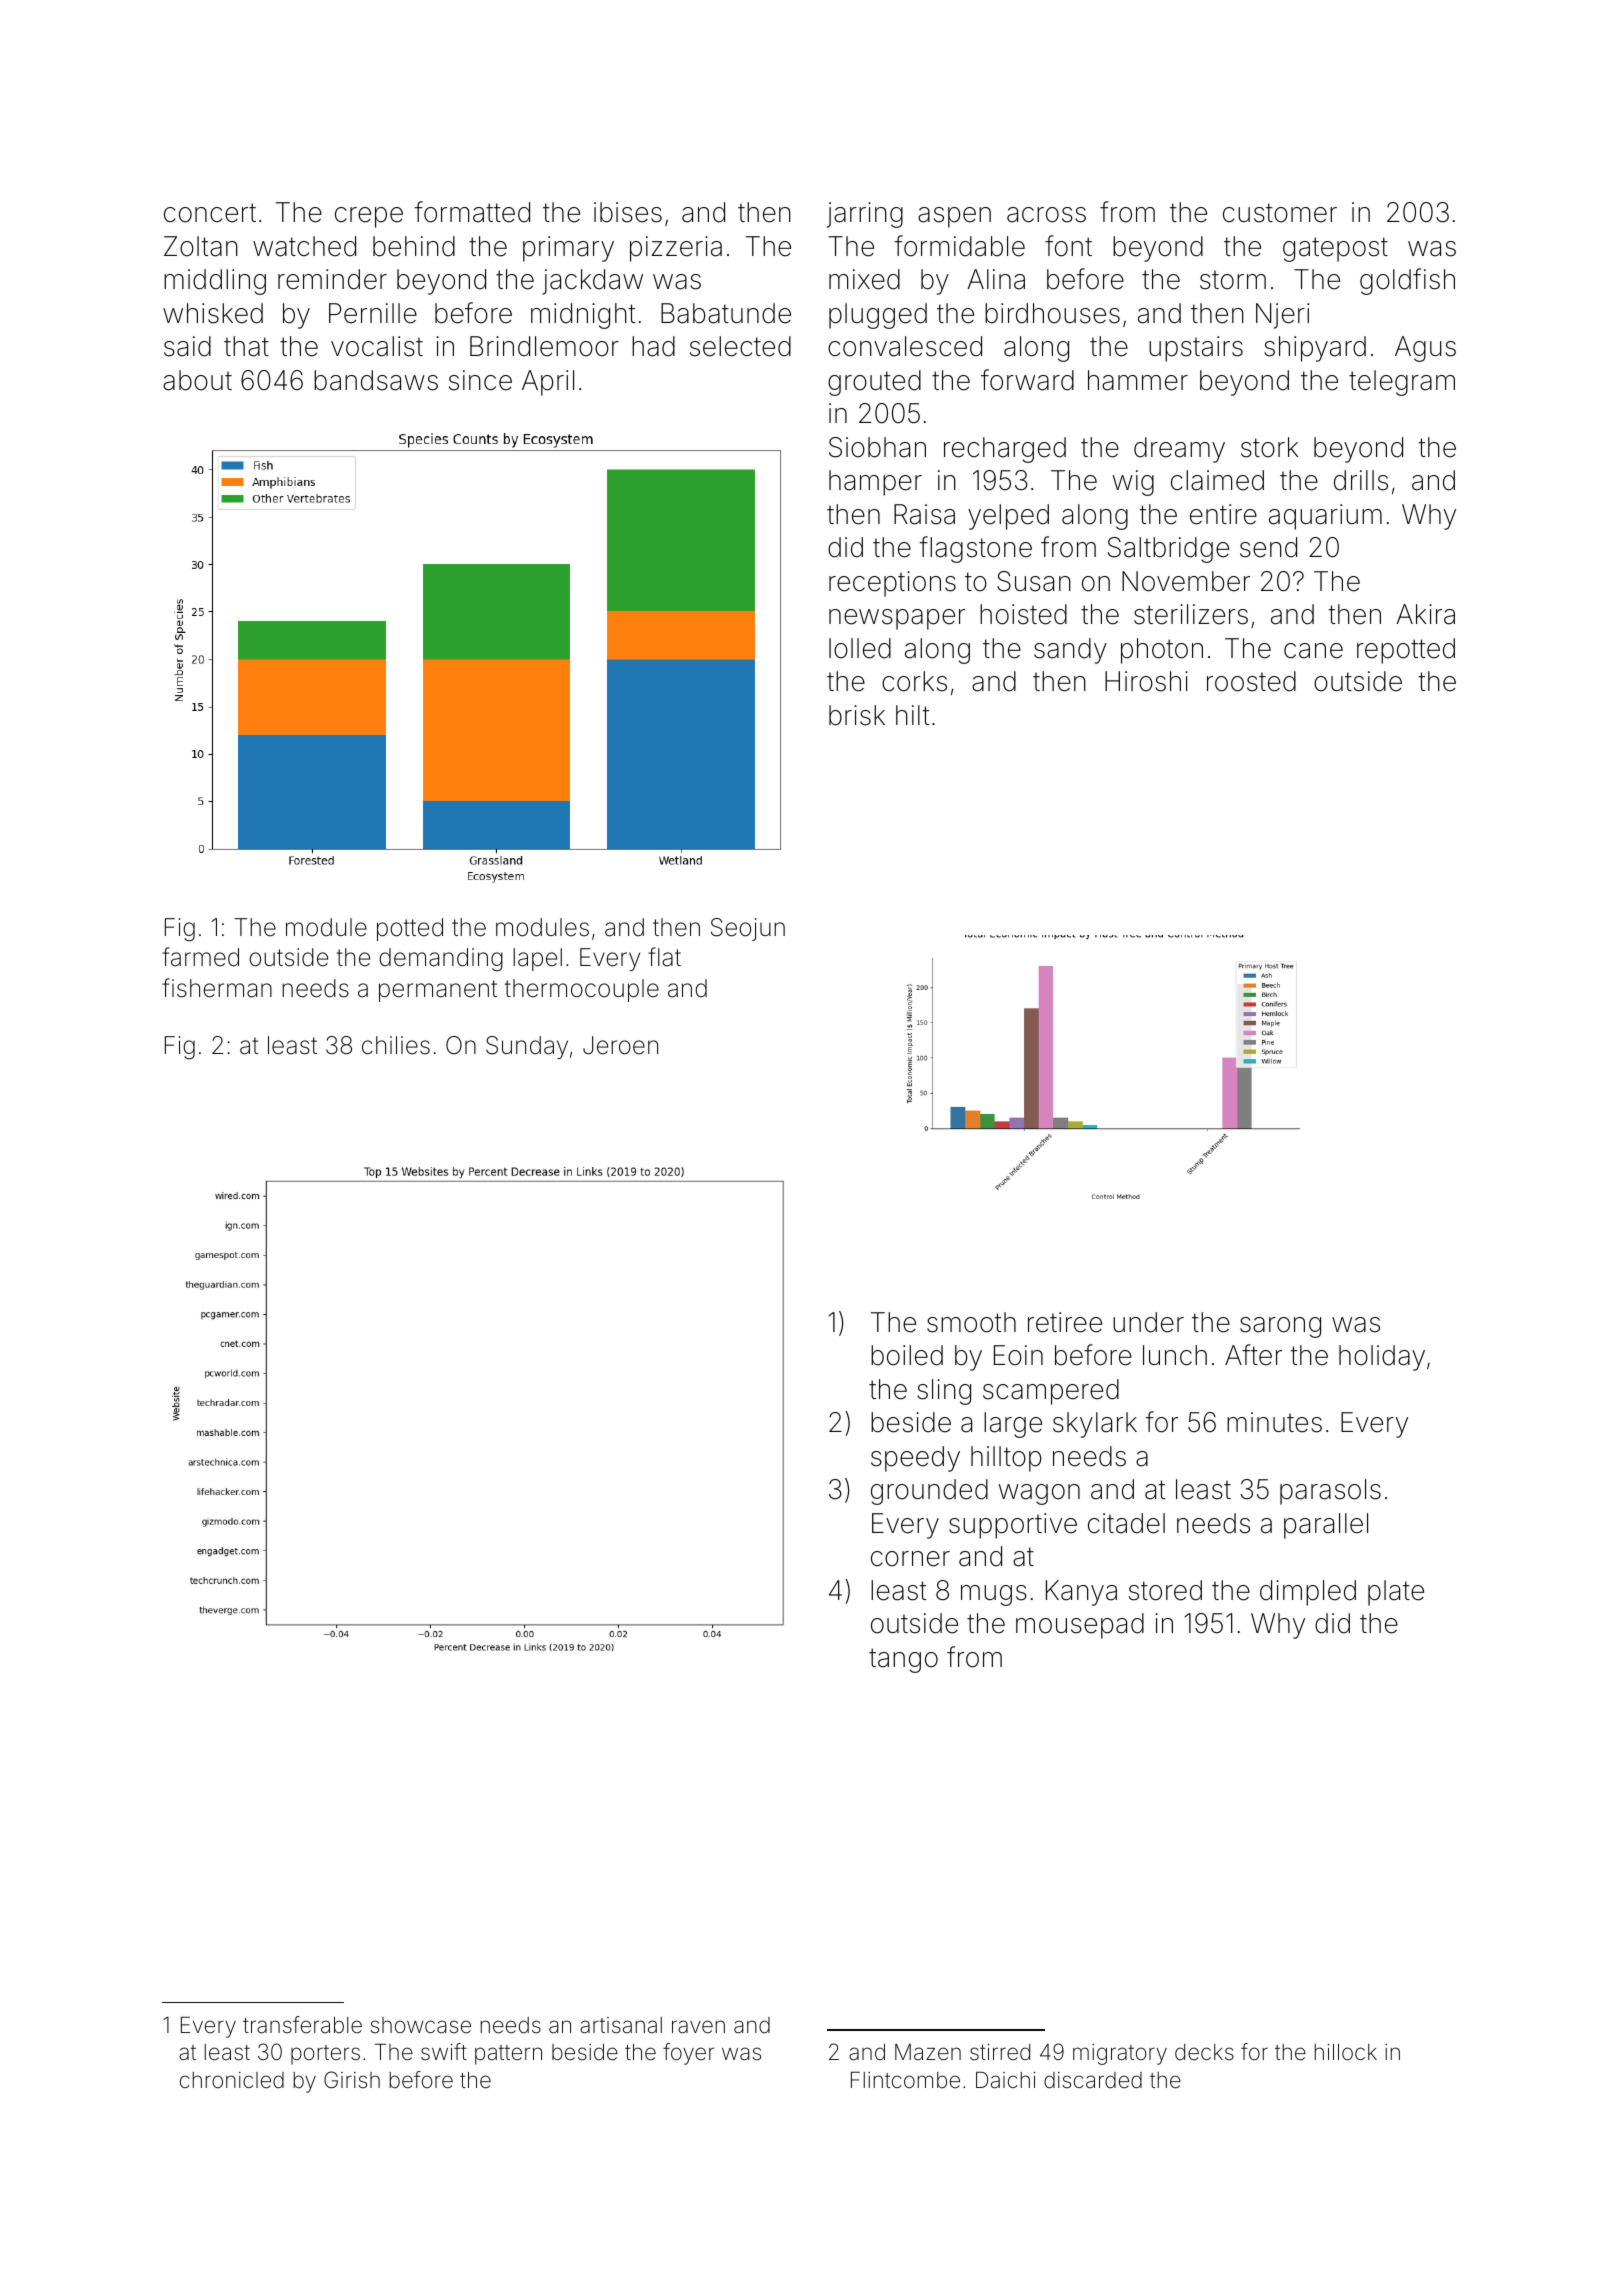 This screenshot has height=2292, width=1620. What do you see at coordinates (215, 282) in the screenshot?
I see `middling` at bounding box center [215, 282].
